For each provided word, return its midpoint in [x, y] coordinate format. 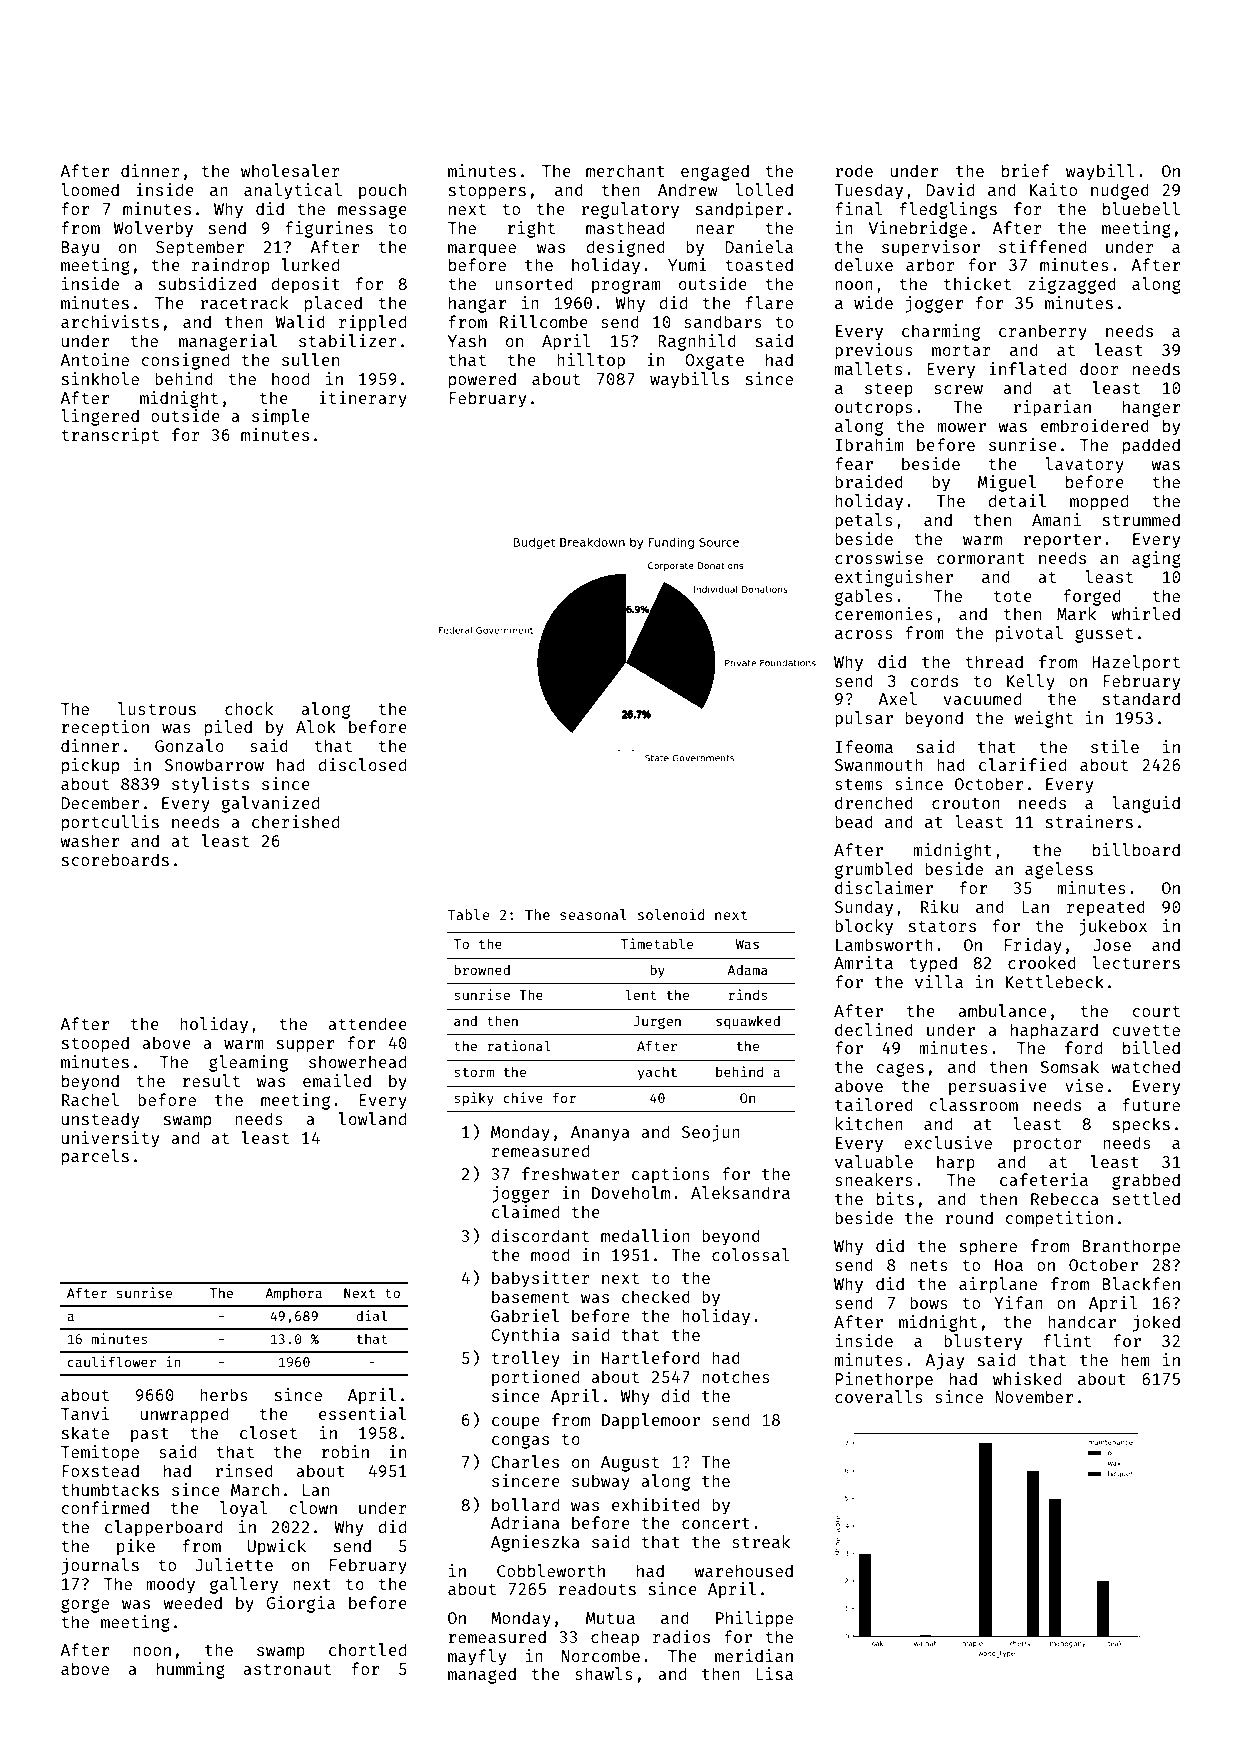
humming [191, 1670]
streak [761, 1541]
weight [1043, 719]
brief [1026, 170]
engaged [715, 172]
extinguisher [894, 578]
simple [281, 417]
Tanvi [85, 1413]
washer [89, 840]
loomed [90, 189]
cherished [295, 821]
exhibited [656, 1504]
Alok [316, 726]
